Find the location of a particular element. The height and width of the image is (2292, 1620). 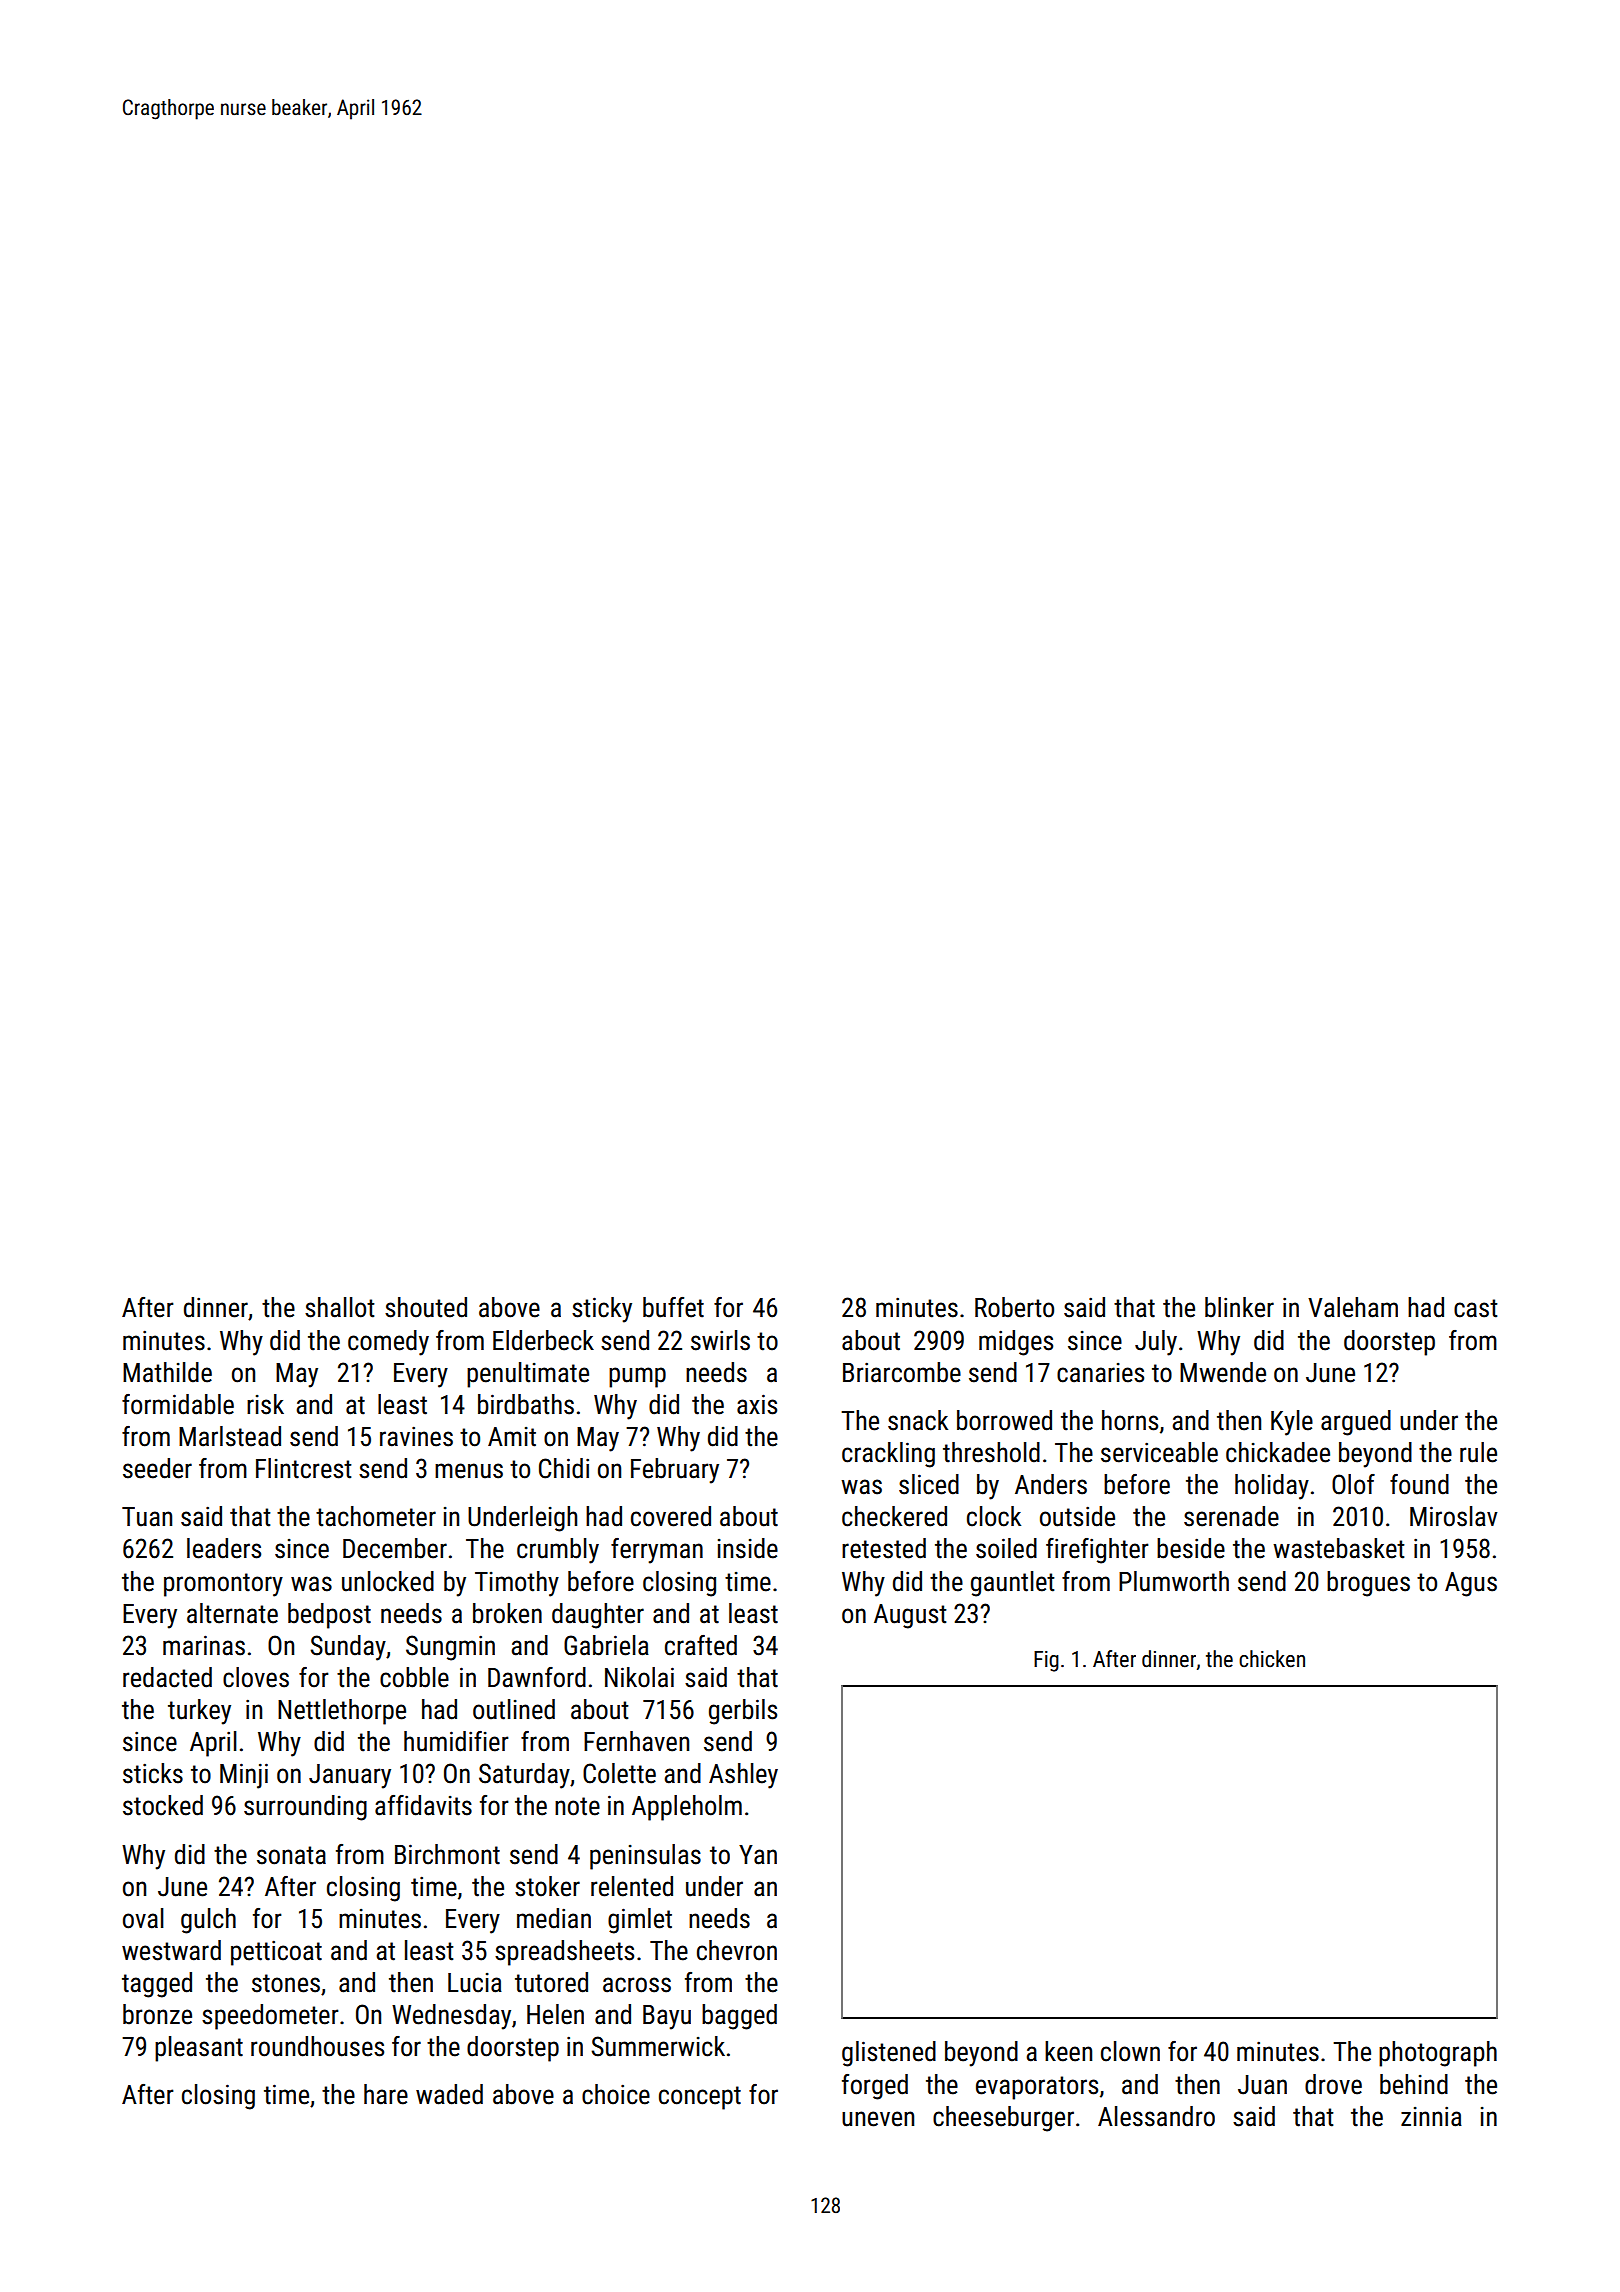

Miroslav is located at coordinates (1454, 1516).
